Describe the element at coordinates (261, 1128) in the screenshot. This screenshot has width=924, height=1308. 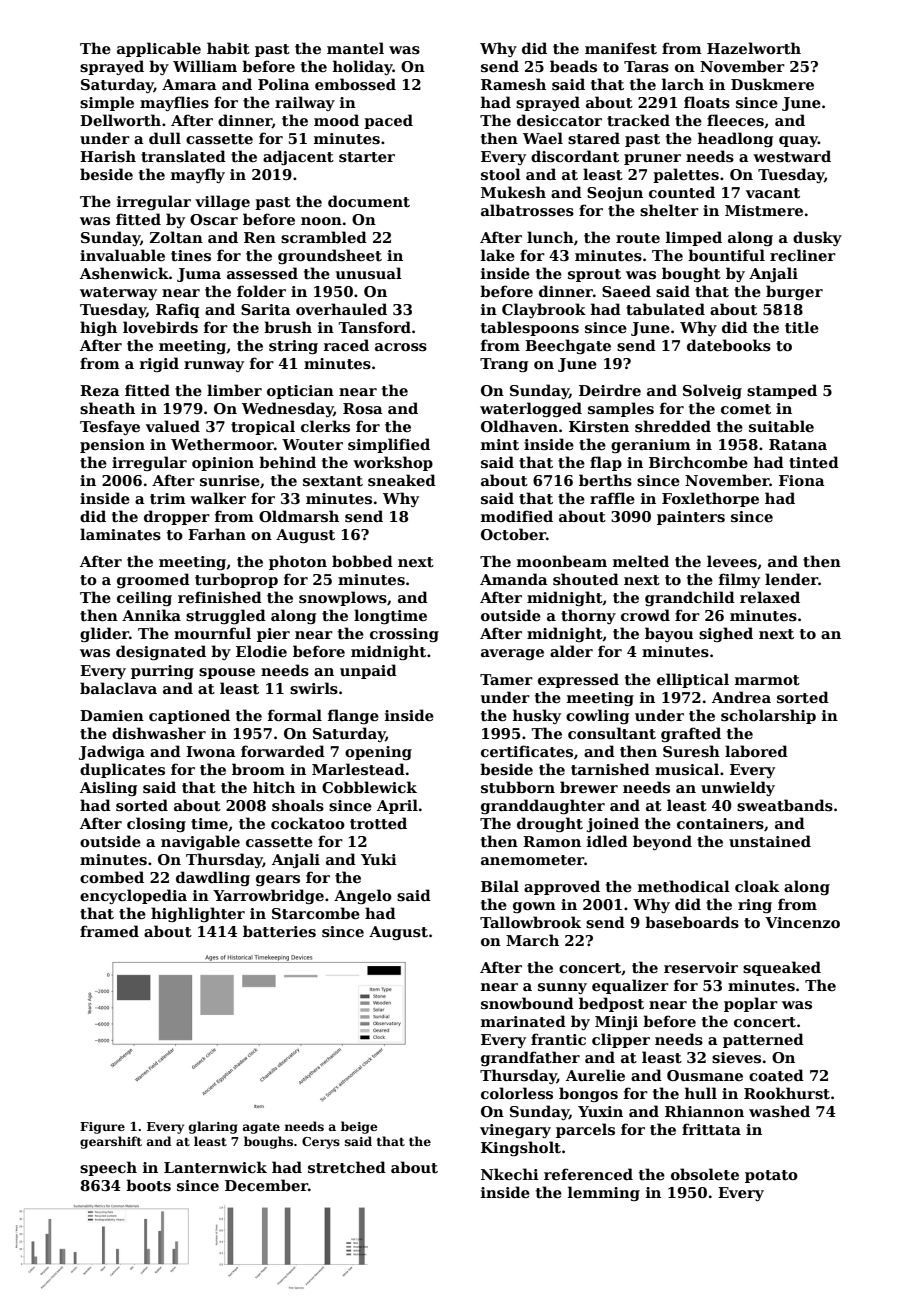
I see `agate` at that location.
